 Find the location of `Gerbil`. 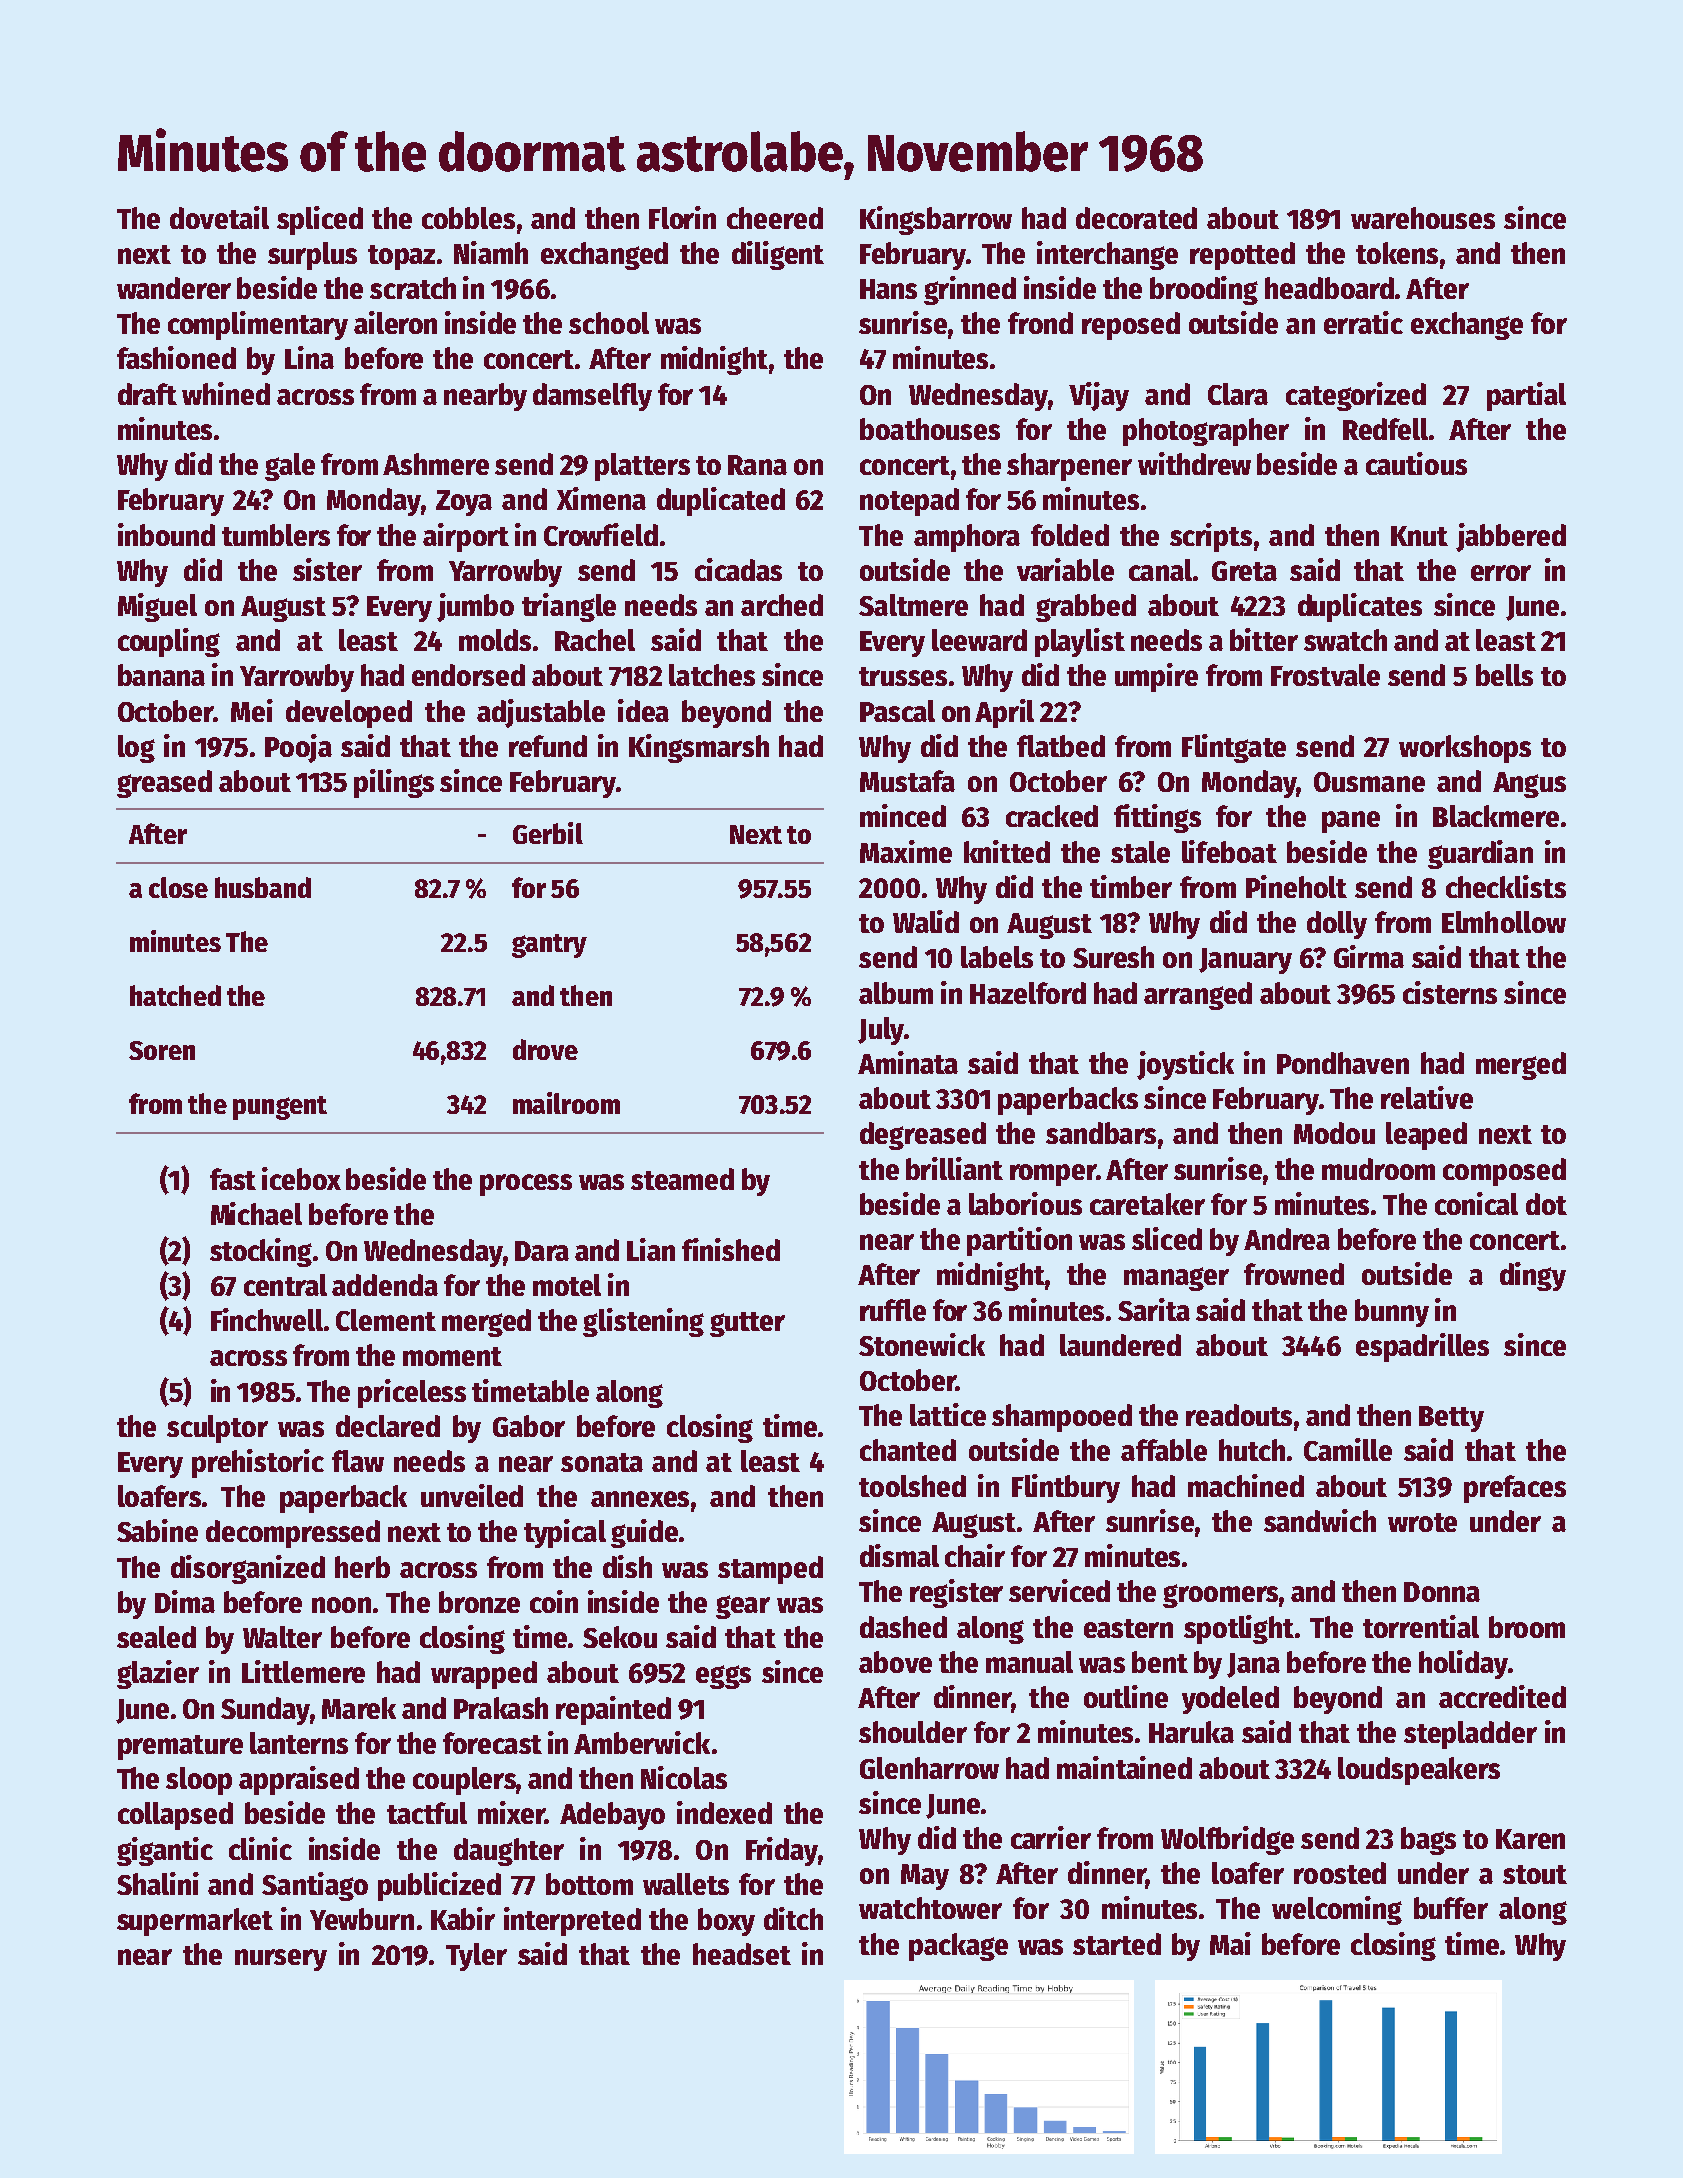

Gerbil is located at coordinates (548, 833).
